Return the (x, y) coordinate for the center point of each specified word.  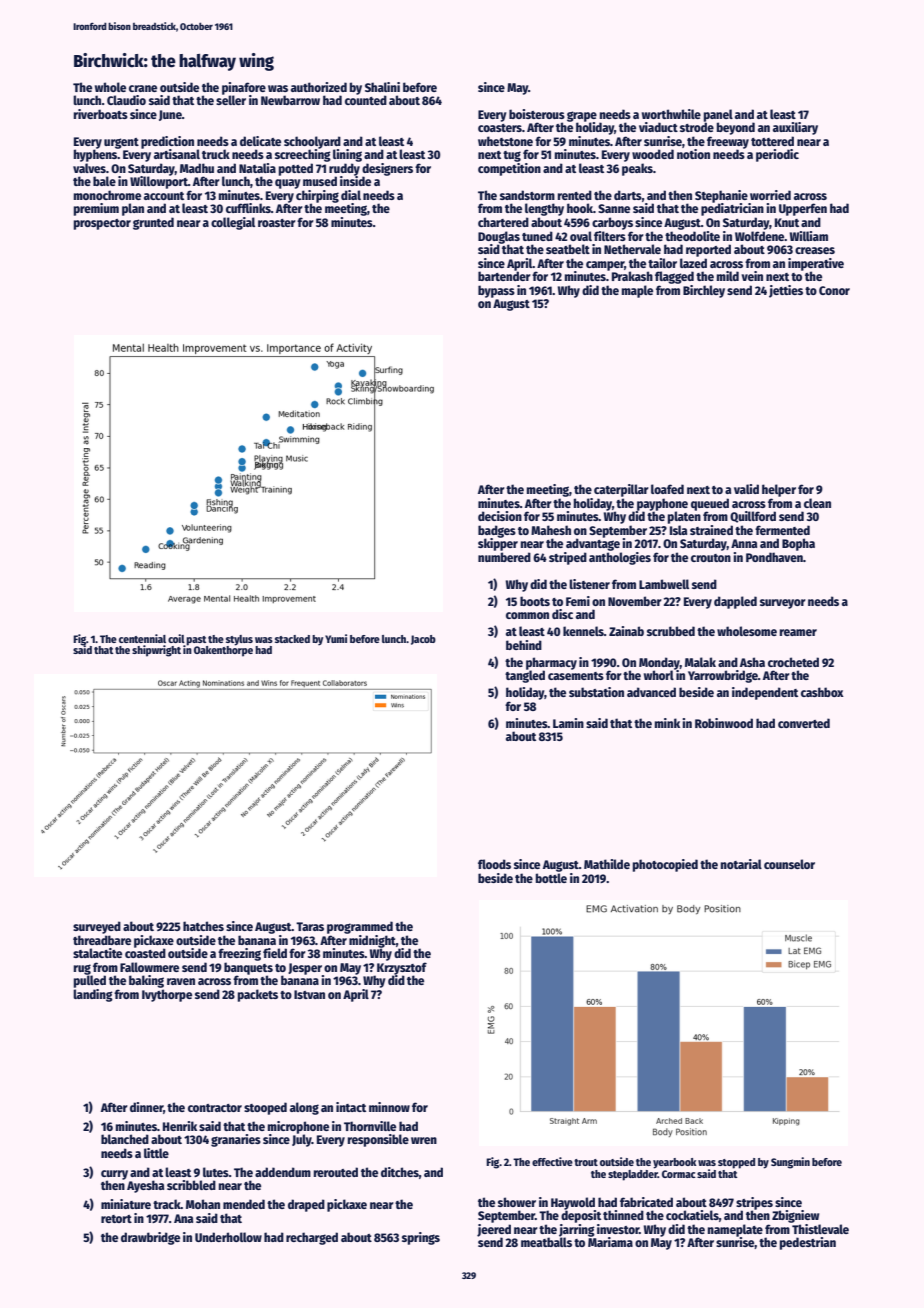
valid (746, 489)
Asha (752, 662)
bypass (496, 291)
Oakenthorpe (223, 651)
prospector (102, 224)
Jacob (423, 640)
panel (718, 115)
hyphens (96, 155)
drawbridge (150, 1238)
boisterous (537, 114)
